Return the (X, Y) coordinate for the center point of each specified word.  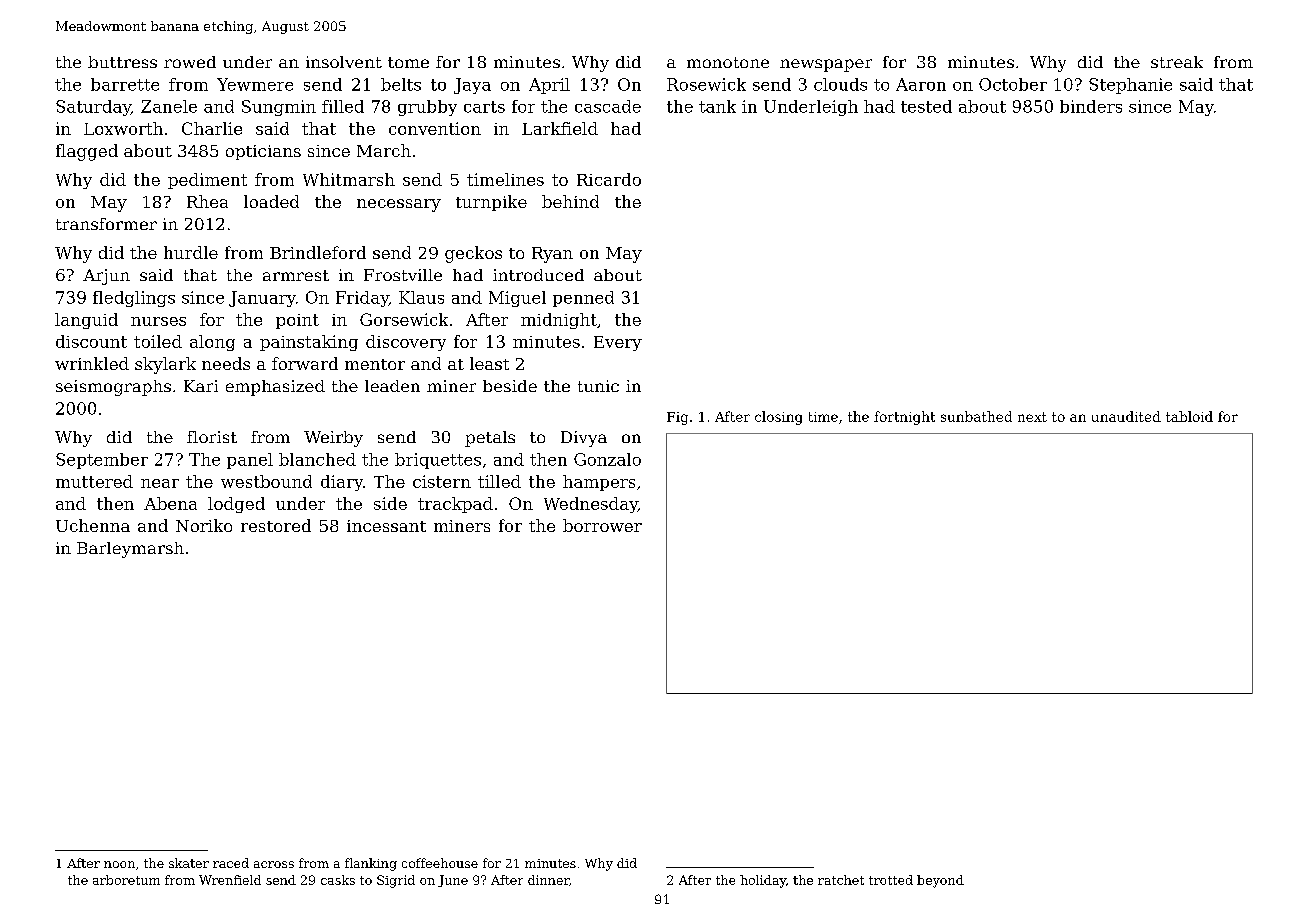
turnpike (491, 203)
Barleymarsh (130, 550)
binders (1091, 106)
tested (926, 106)
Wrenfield (230, 880)
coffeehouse (440, 863)
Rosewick (706, 84)
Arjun (106, 277)
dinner (548, 880)
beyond (940, 881)
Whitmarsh (349, 179)
